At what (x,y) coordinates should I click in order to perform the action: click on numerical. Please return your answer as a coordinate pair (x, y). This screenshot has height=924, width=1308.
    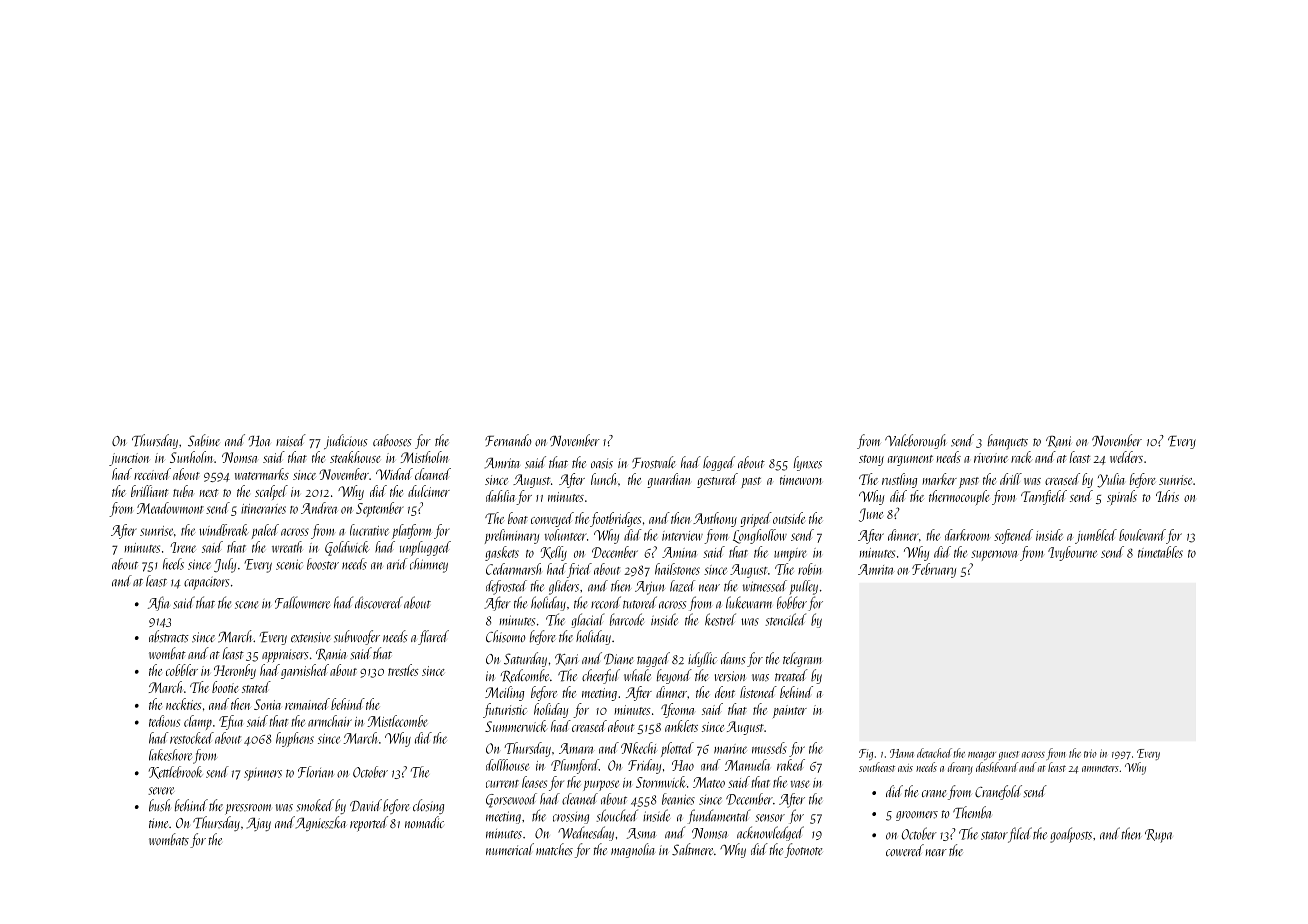
    Looking at the image, I should click on (510, 849).
